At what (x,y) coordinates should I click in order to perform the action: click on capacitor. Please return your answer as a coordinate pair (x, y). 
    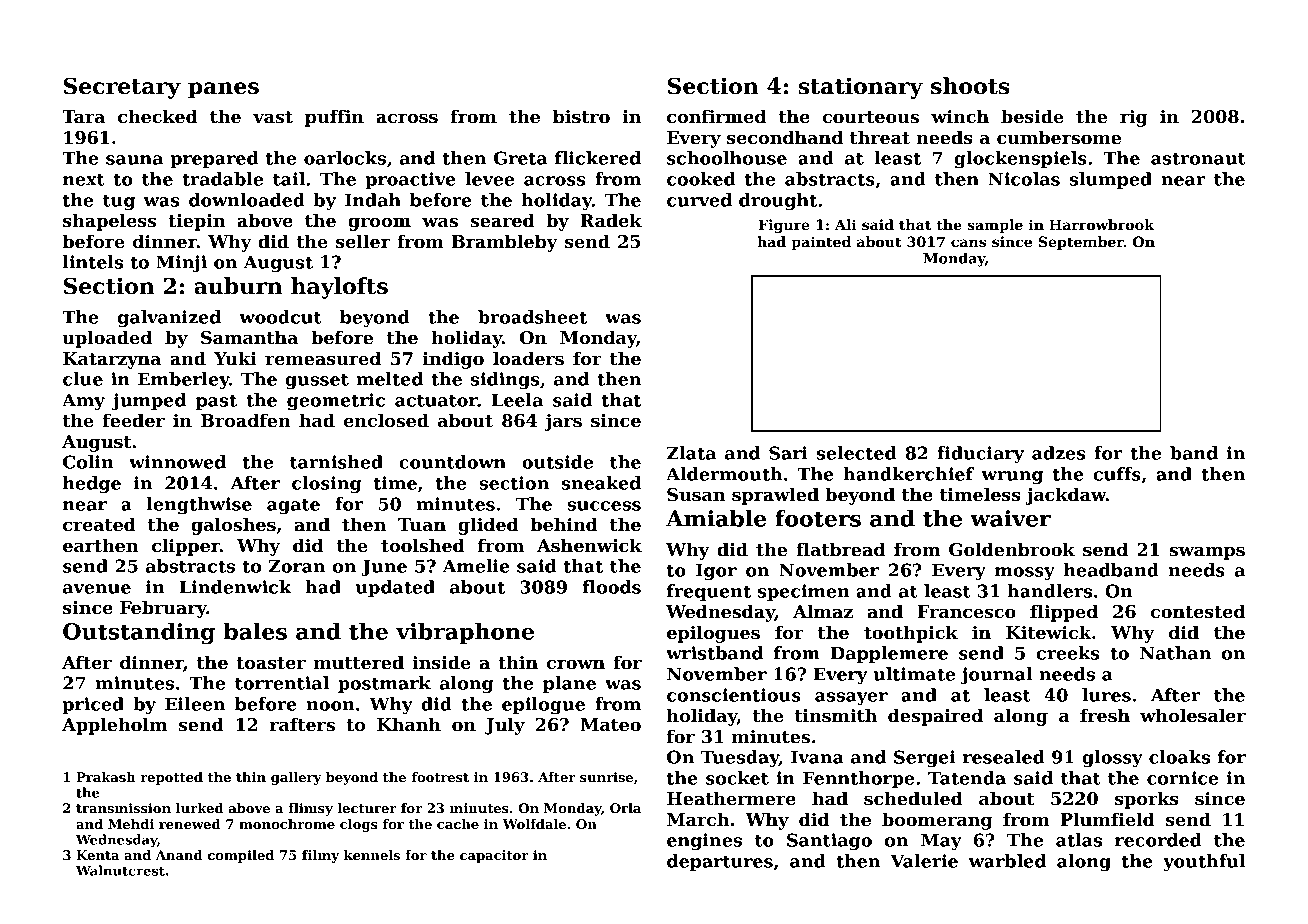
    Looking at the image, I should click on (494, 856).
